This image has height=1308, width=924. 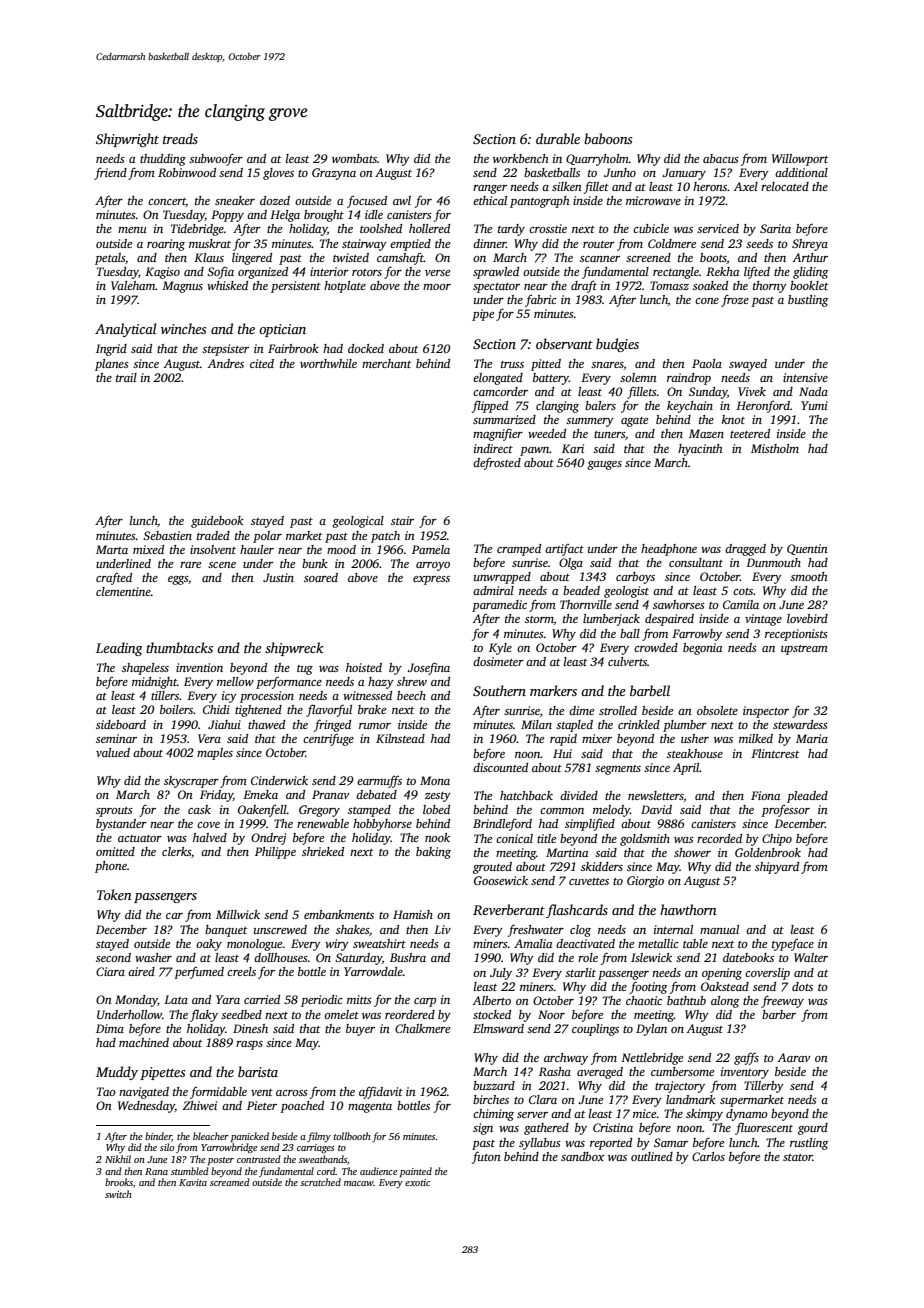 What do you see at coordinates (573, 448) in the image?
I see `Kari` at bounding box center [573, 448].
